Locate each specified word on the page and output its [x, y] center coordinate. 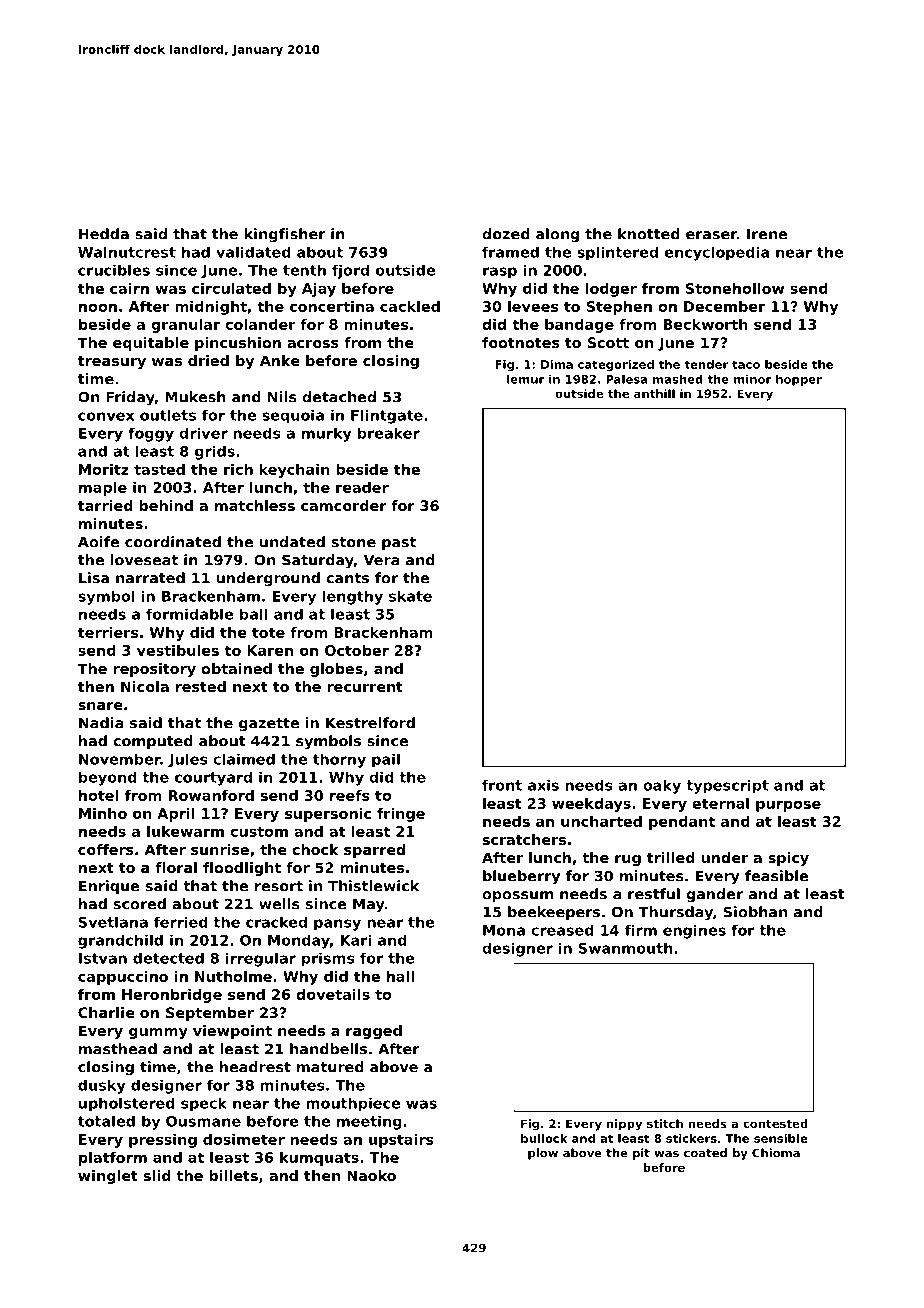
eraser [711, 235]
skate [410, 596]
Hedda [104, 234]
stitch [665, 1123]
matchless [255, 505]
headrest [255, 1067]
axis [543, 785]
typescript [727, 787]
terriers [108, 632]
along [557, 235]
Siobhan [755, 912]
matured [330, 1067]
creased [562, 930]
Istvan [103, 958]
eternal [720, 803]
